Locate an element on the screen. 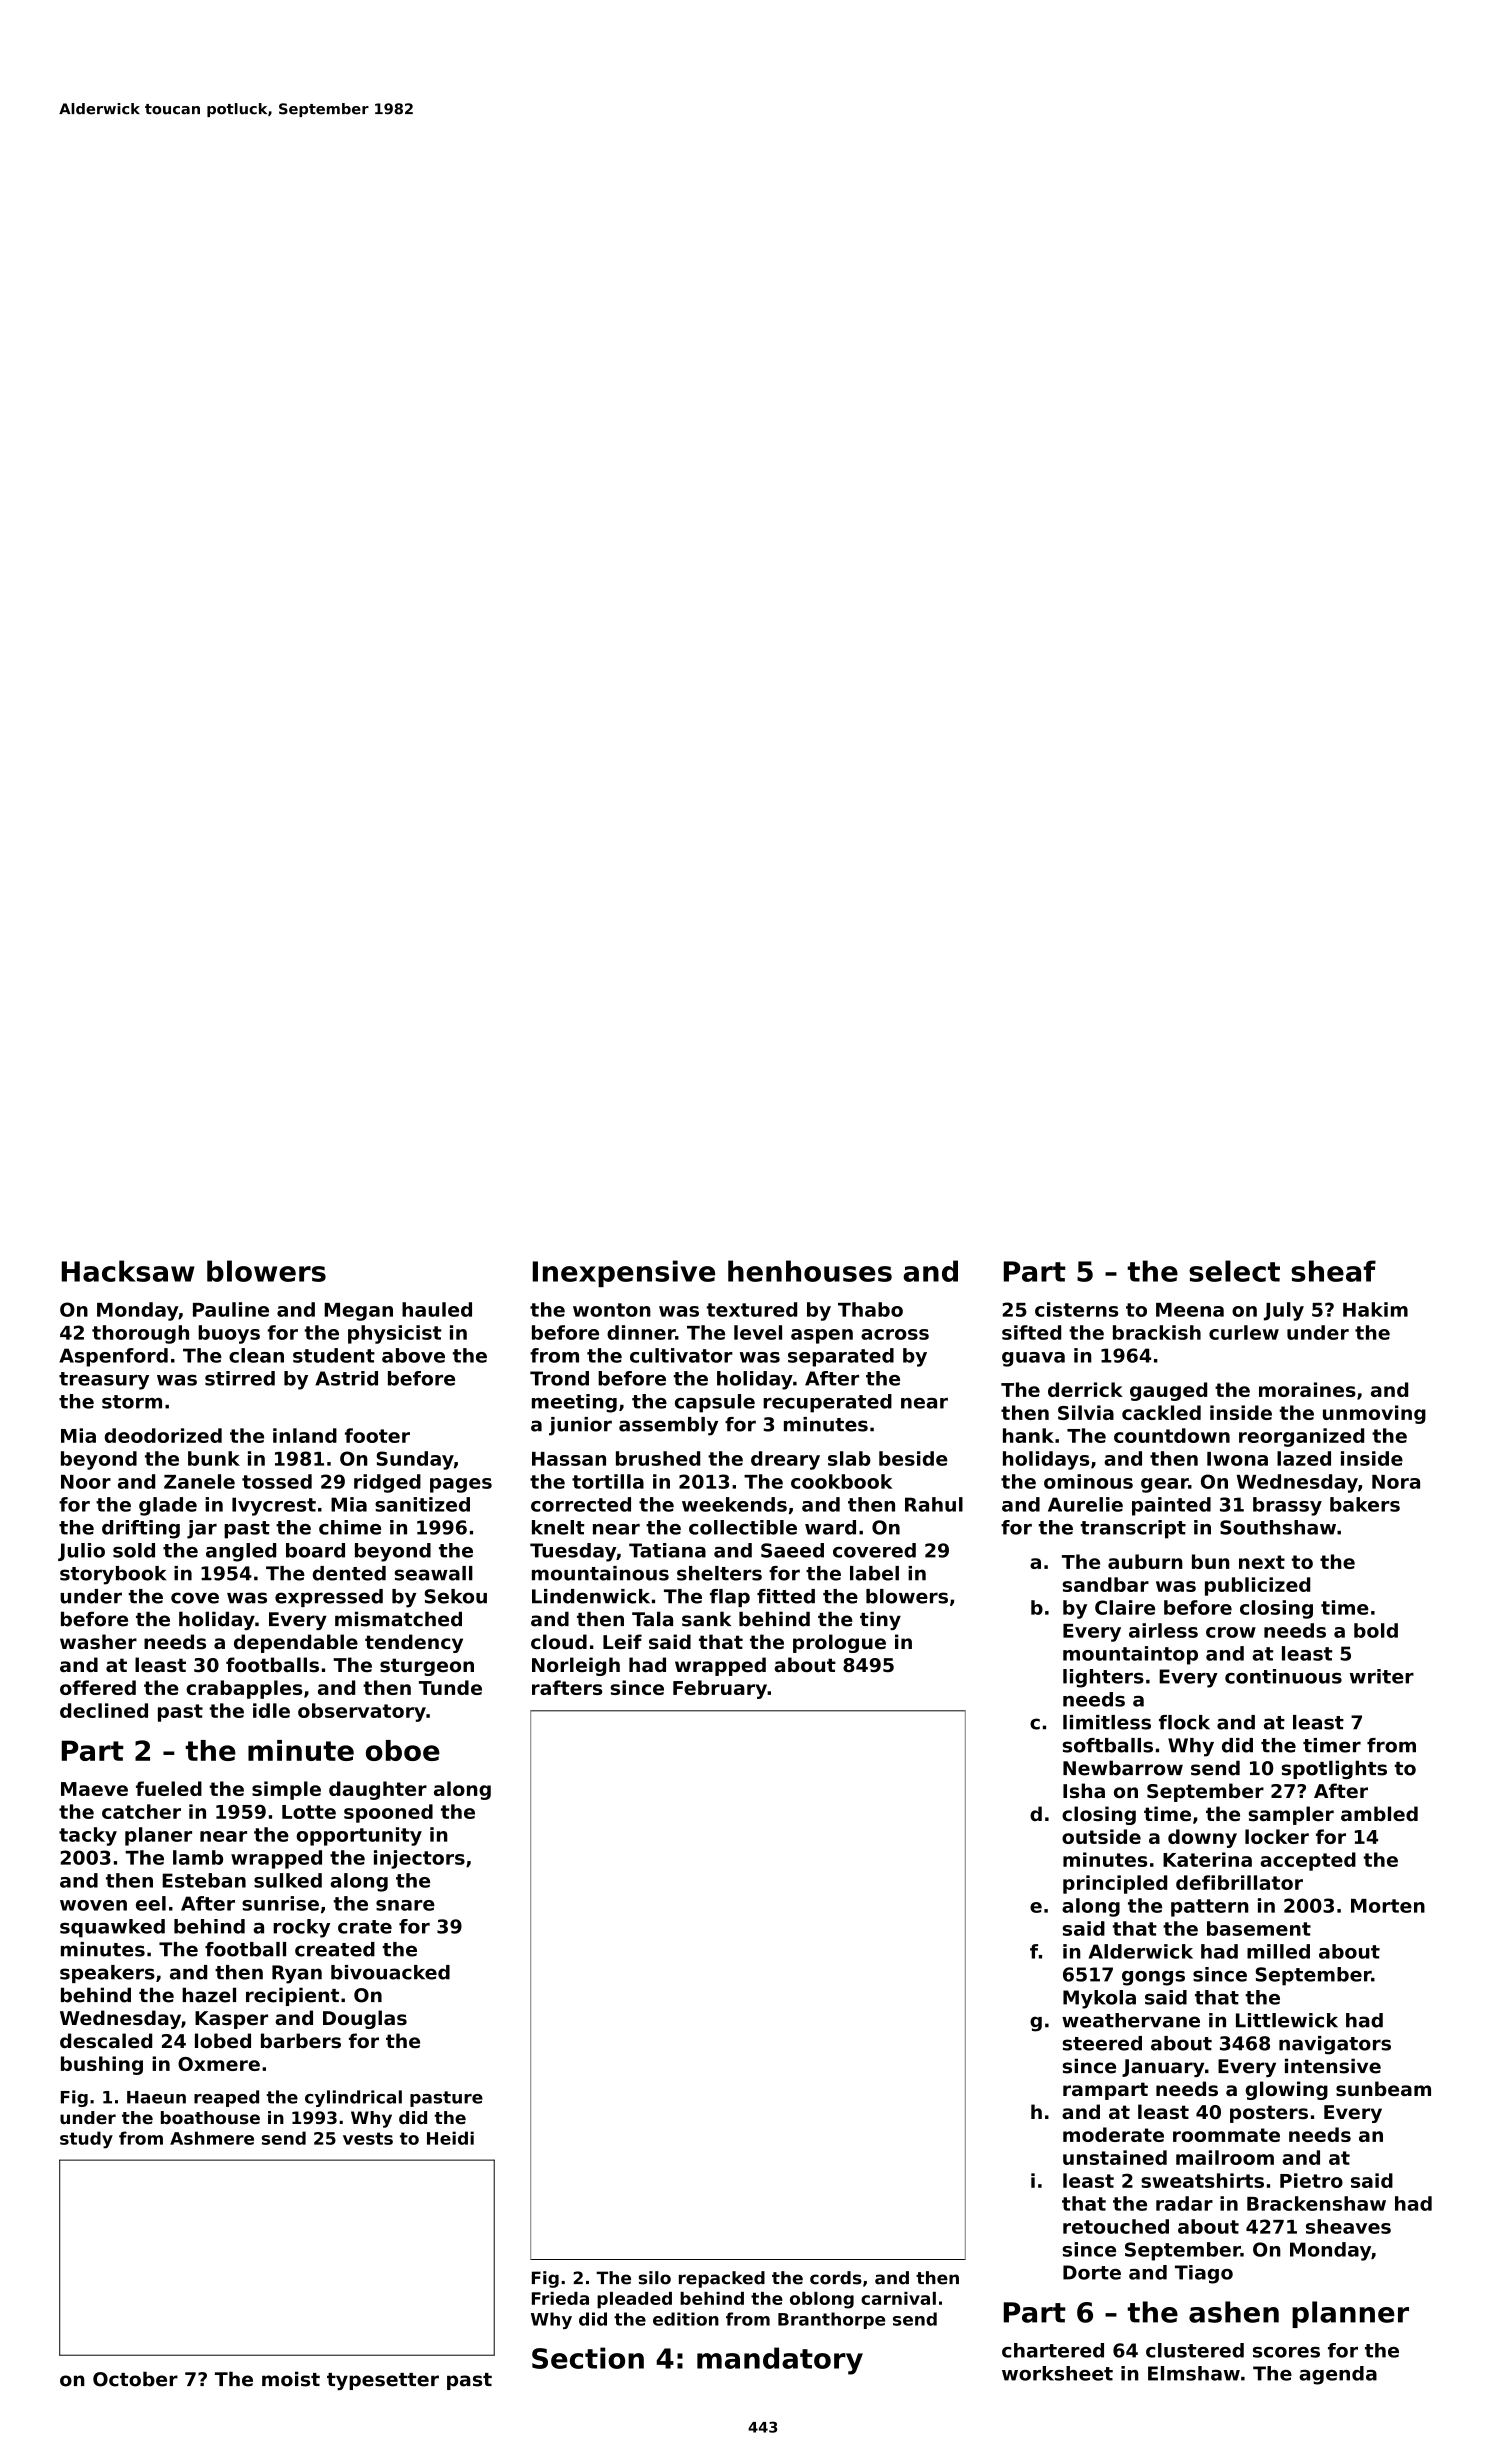 The width and height of the screenshot is (1496, 2464). unstained is located at coordinates (1115, 2157).
